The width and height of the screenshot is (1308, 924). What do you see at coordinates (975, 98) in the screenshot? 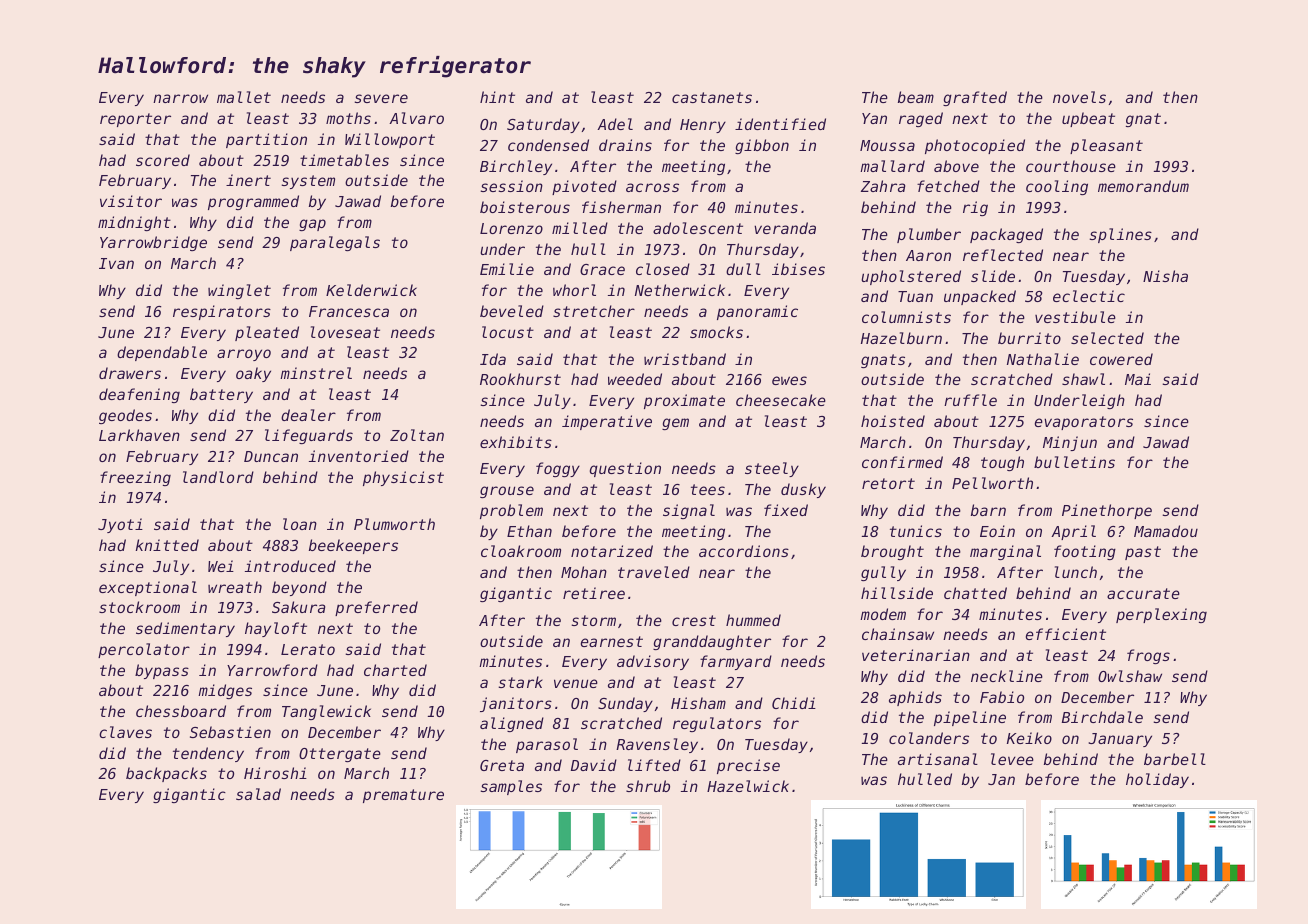
I see `grafted` at bounding box center [975, 98].
